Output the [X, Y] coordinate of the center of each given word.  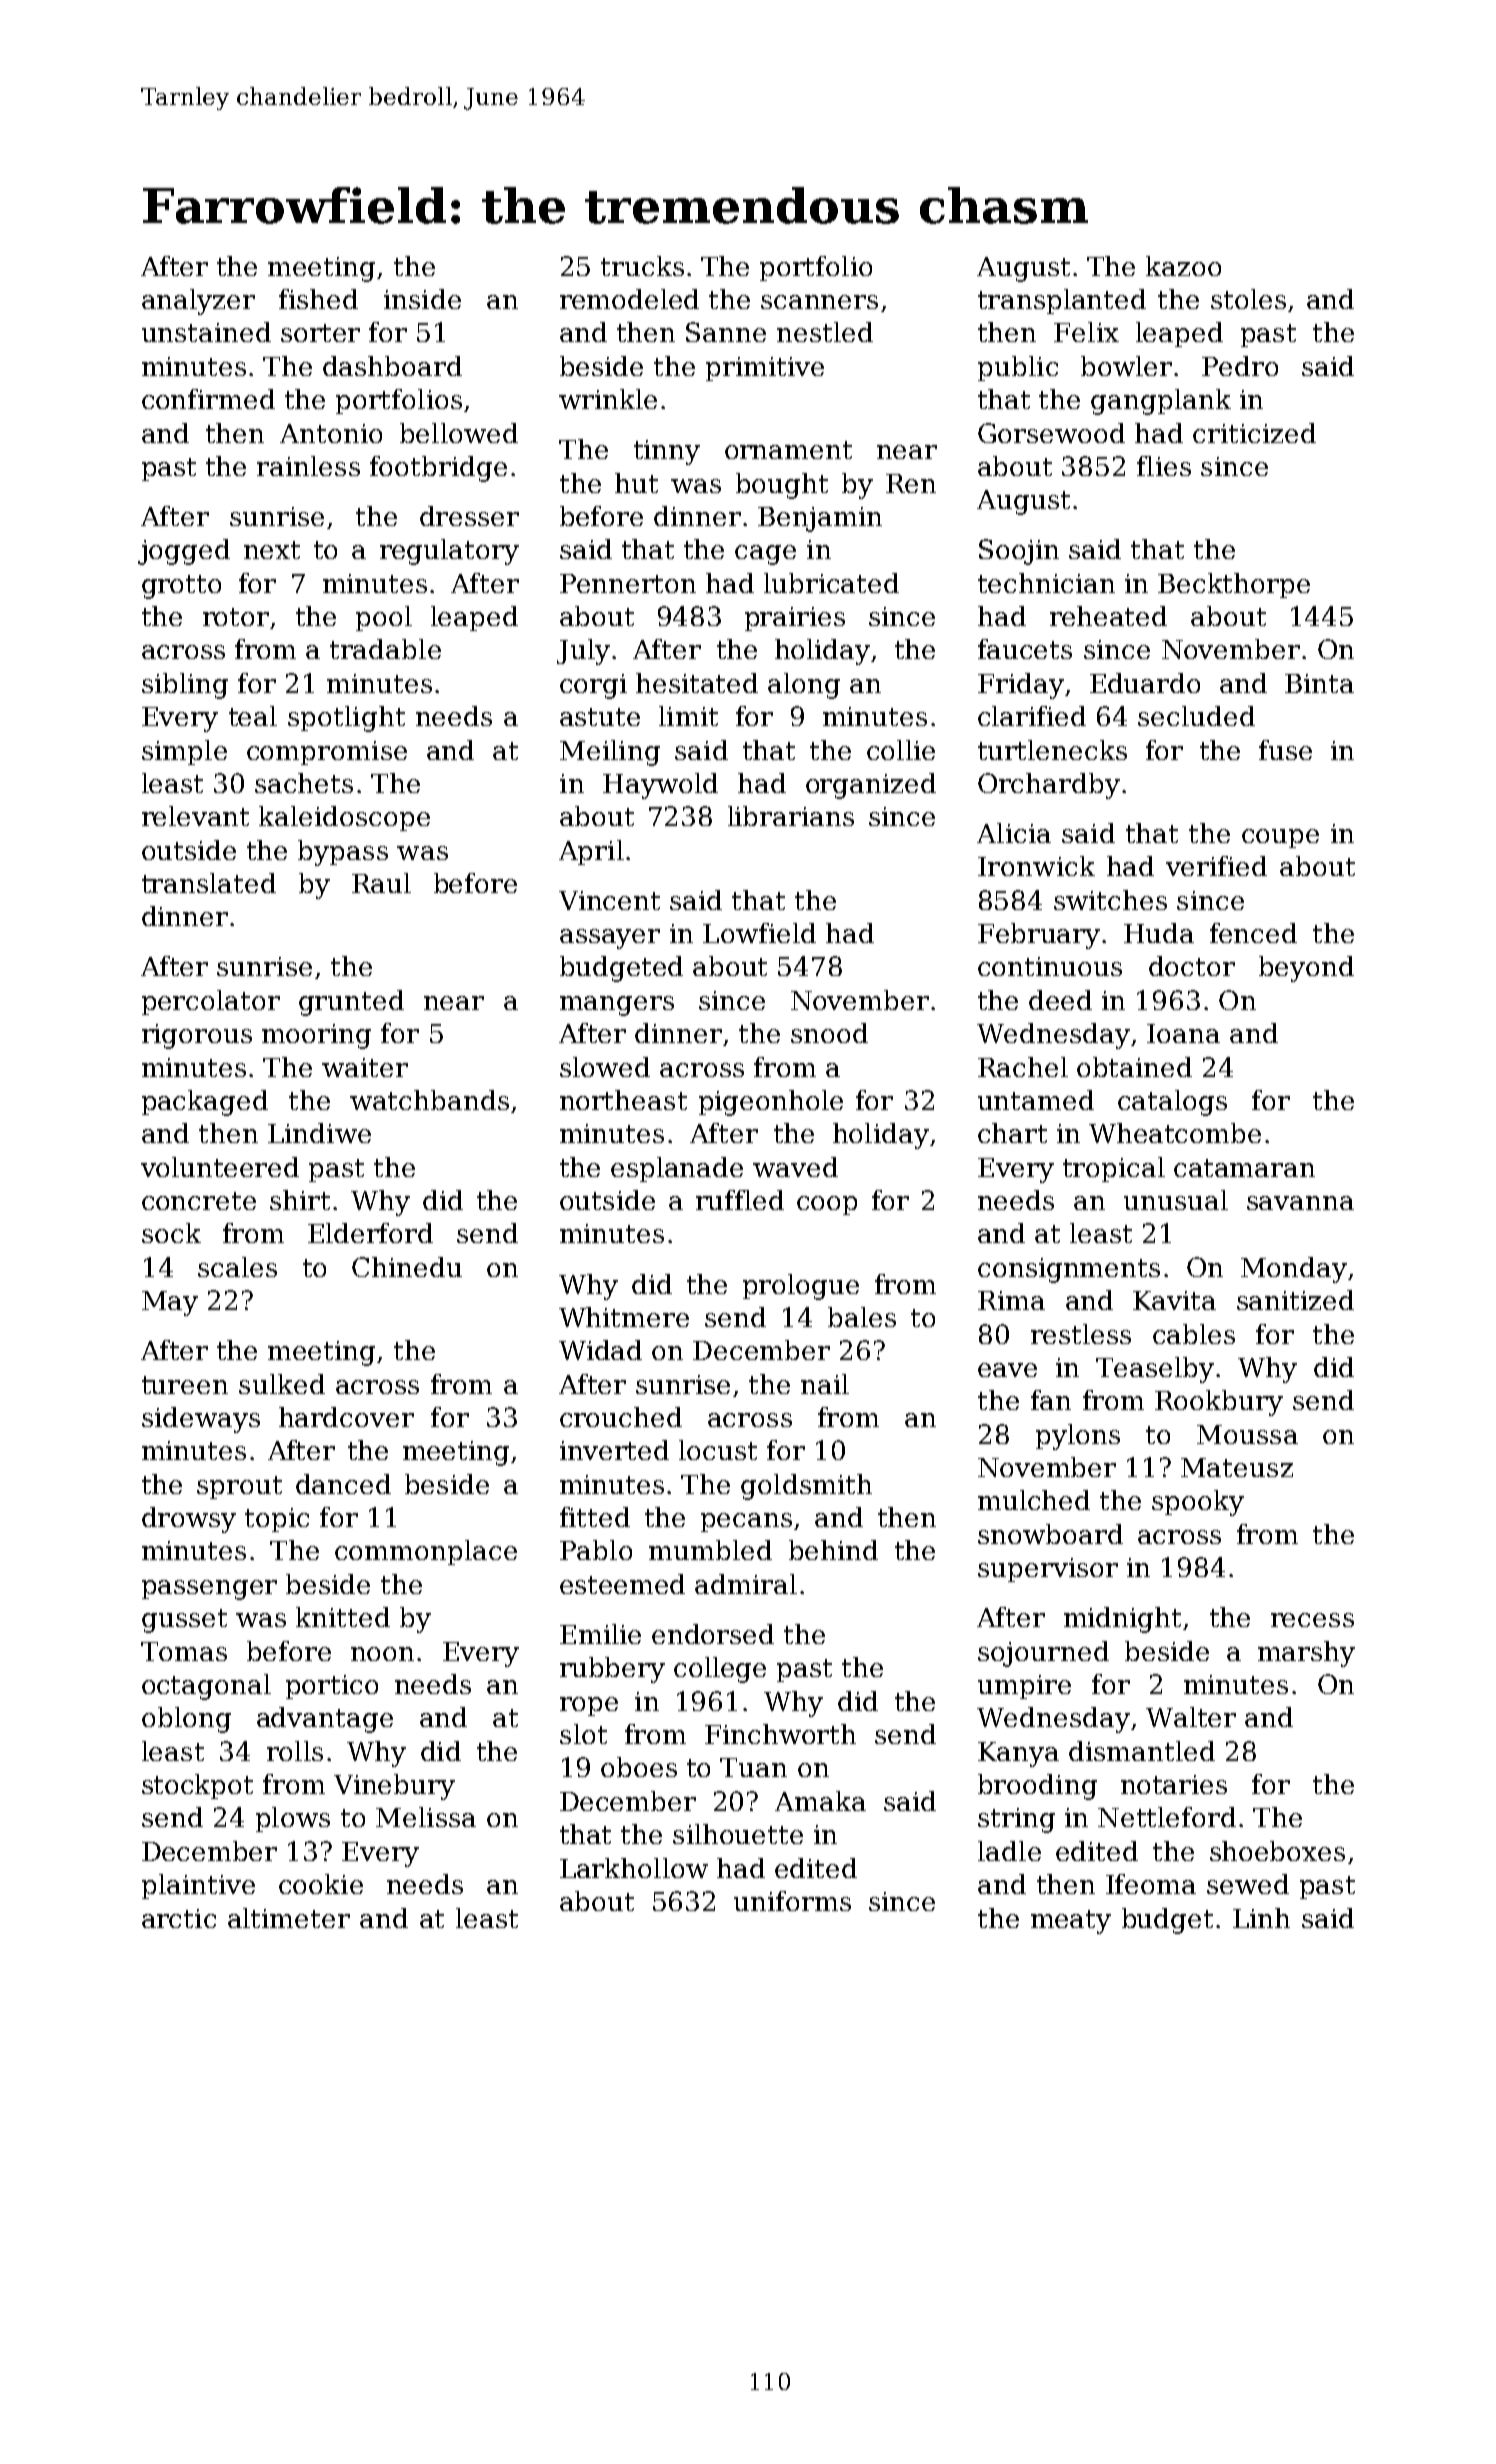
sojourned [1043, 1654]
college [720, 1670]
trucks [642, 266]
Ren [911, 483]
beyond [1306, 969]
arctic [179, 1918]
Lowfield [759, 933]
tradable [385, 649]
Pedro [1240, 366]
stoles [1248, 299]
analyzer [198, 302]
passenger [209, 1590]
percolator [211, 1002]
